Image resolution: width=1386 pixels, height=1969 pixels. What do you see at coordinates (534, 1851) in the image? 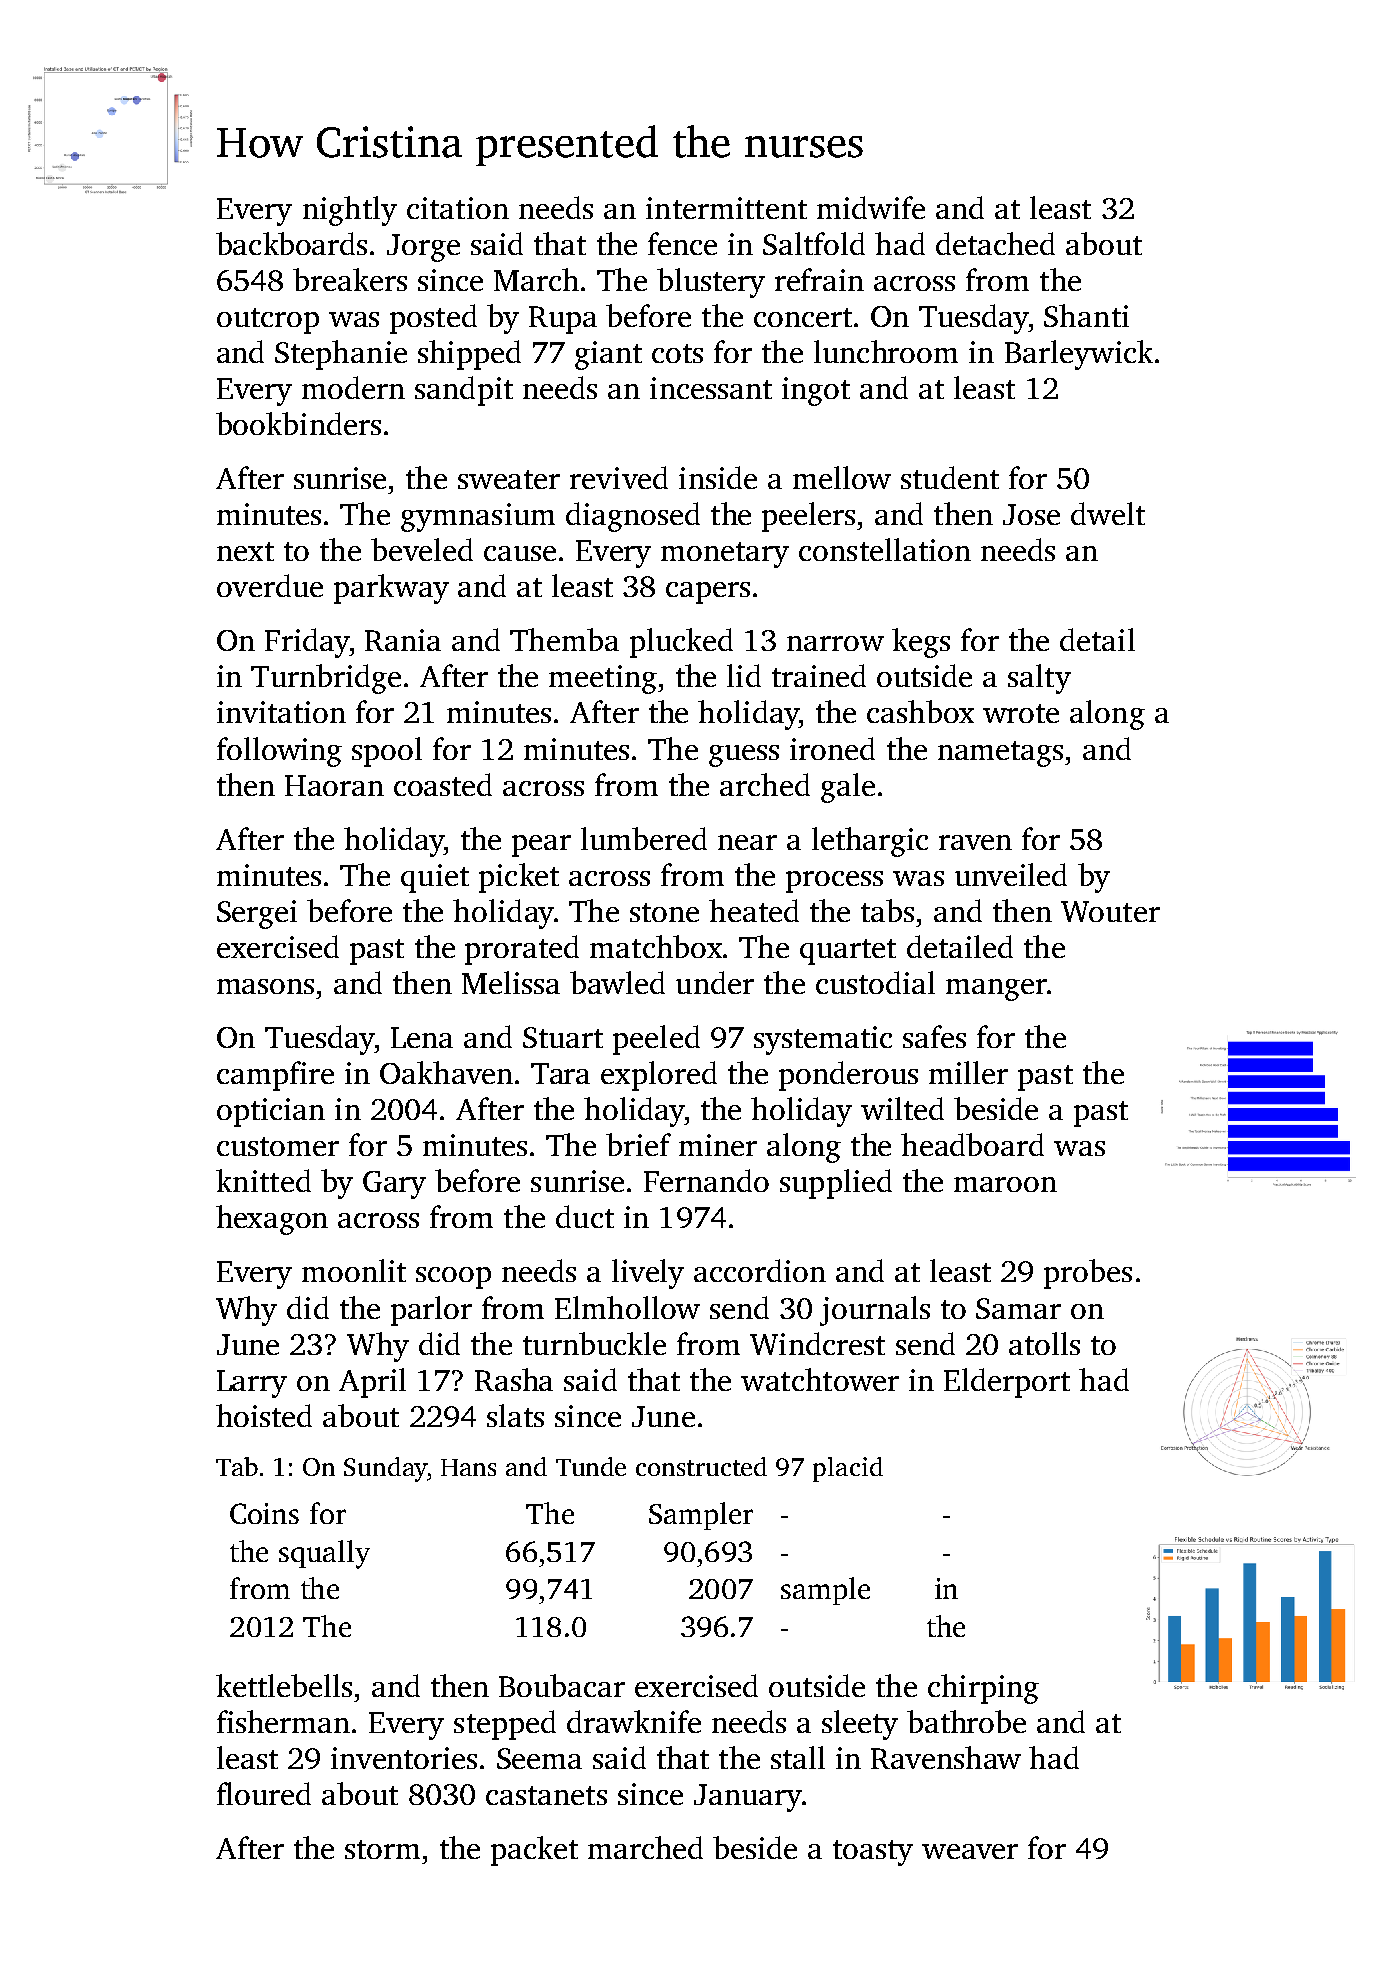
I see `packet` at bounding box center [534, 1851].
